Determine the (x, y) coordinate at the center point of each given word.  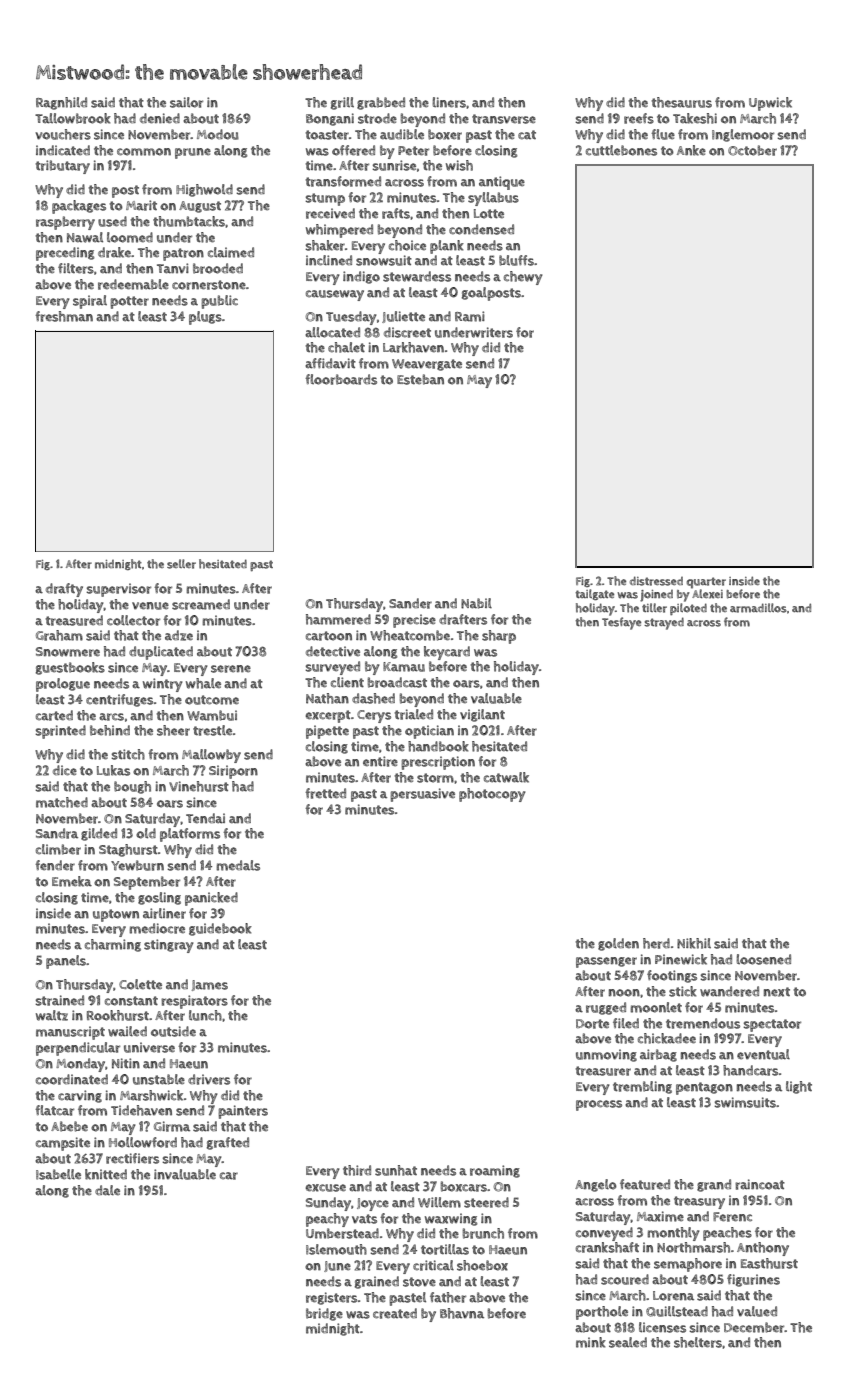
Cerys (374, 716)
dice (65, 770)
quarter (706, 583)
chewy (523, 278)
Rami (470, 316)
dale (107, 1190)
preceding (65, 254)
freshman (64, 316)
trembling (642, 1087)
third (357, 1170)
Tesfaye (621, 623)
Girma (172, 1126)
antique (502, 183)
